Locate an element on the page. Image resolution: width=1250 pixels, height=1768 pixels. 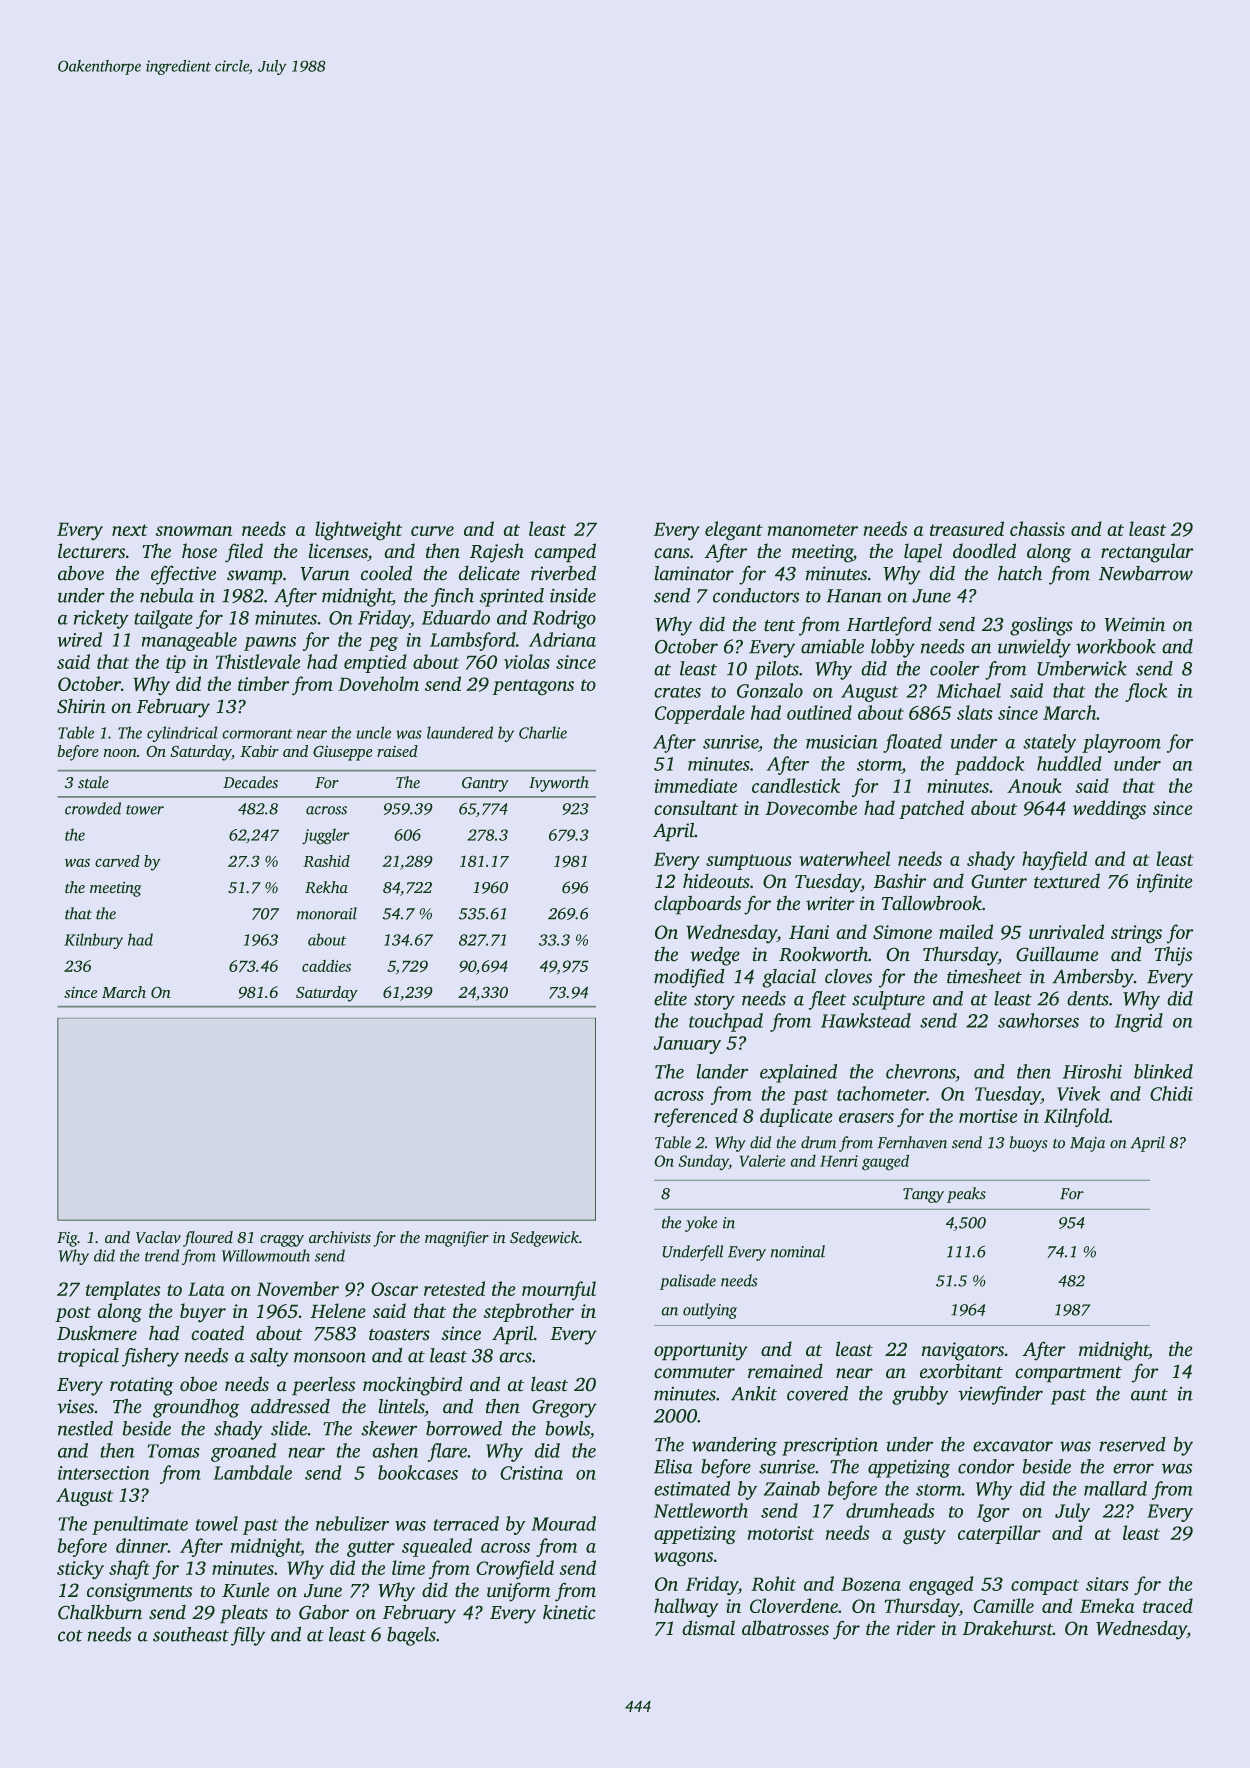
Maja is located at coordinates (1087, 1144).
